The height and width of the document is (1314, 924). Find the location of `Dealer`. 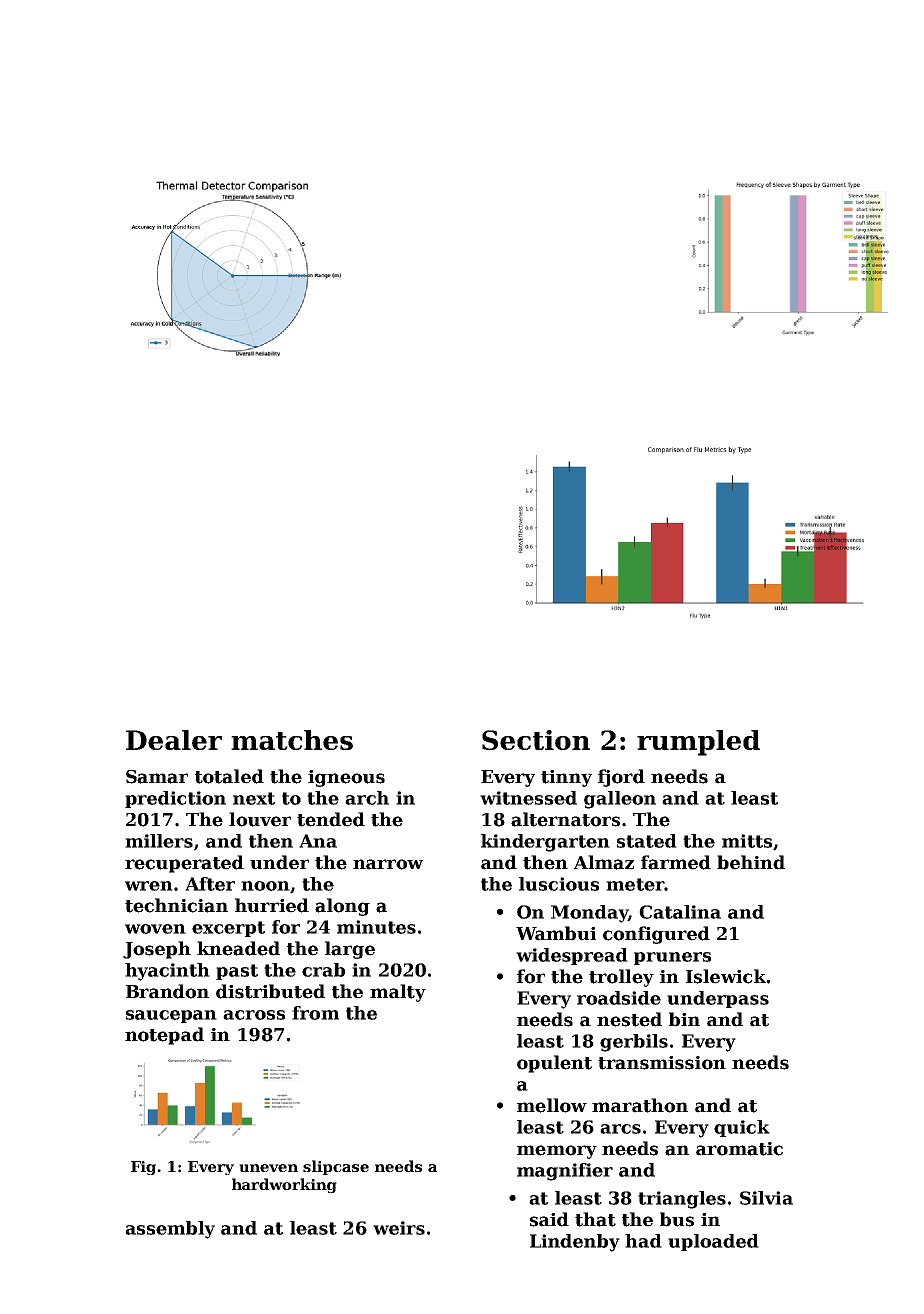

Dealer is located at coordinates (174, 740).
